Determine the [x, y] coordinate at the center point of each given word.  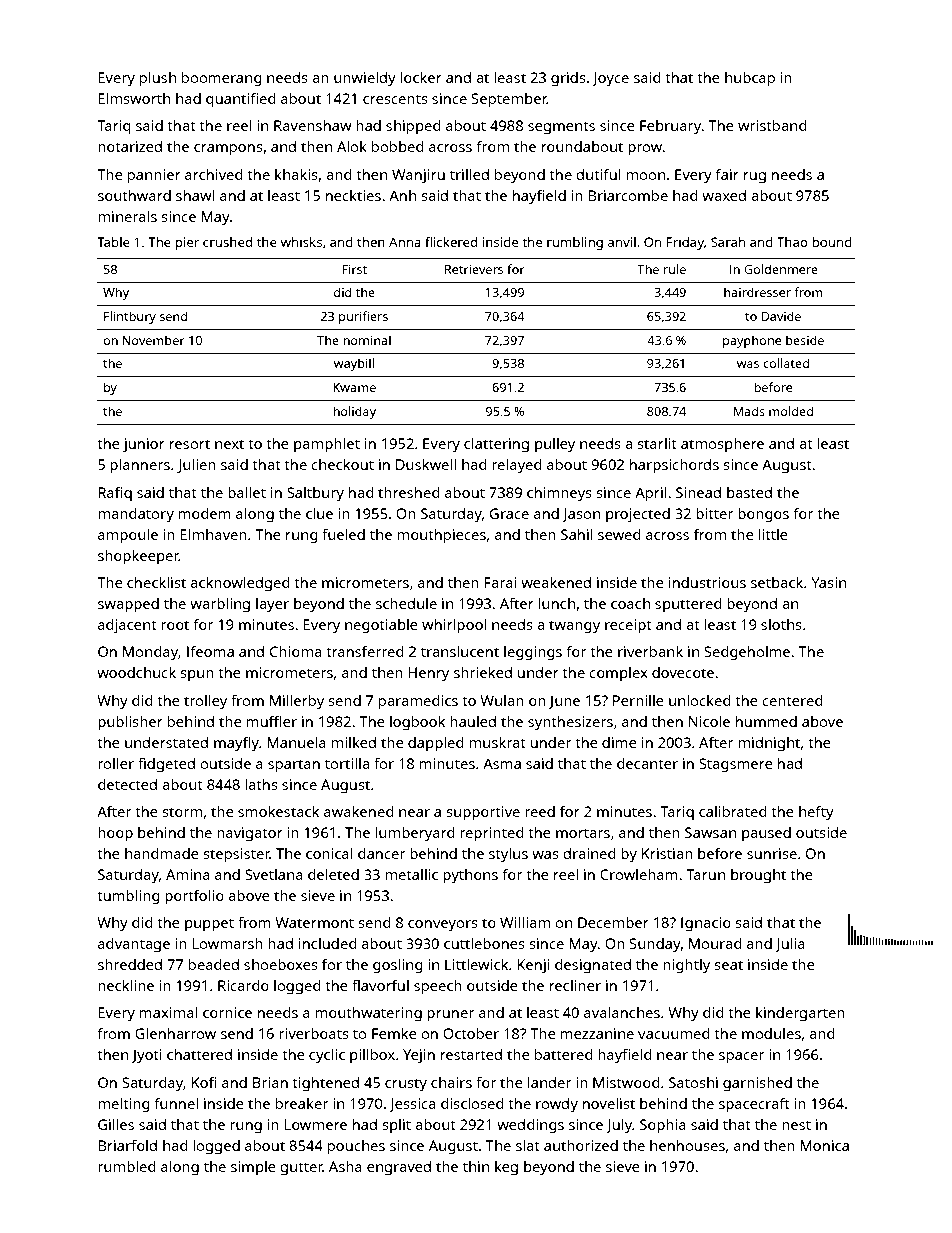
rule [674, 269]
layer [272, 605]
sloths [781, 624]
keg [506, 1168]
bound [832, 242]
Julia [790, 945]
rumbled [127, 1166]
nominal [367, 340]
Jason [581, 515]
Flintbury [130, 317]
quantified [241, 100]
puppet [209, 925]
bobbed [398, 146]
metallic [411, 874]
